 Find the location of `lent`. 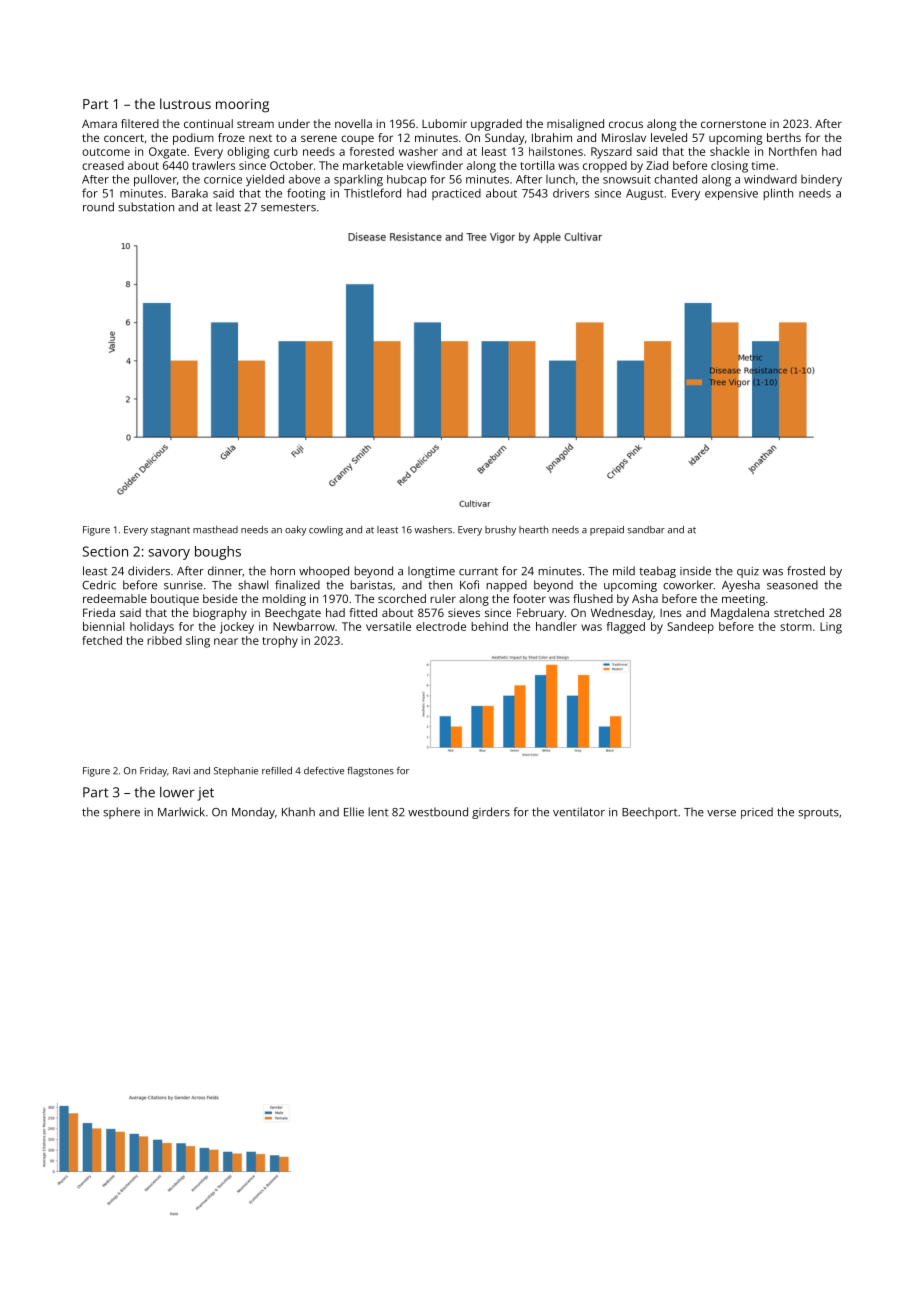

lent is located at coordinates (378, 812).
